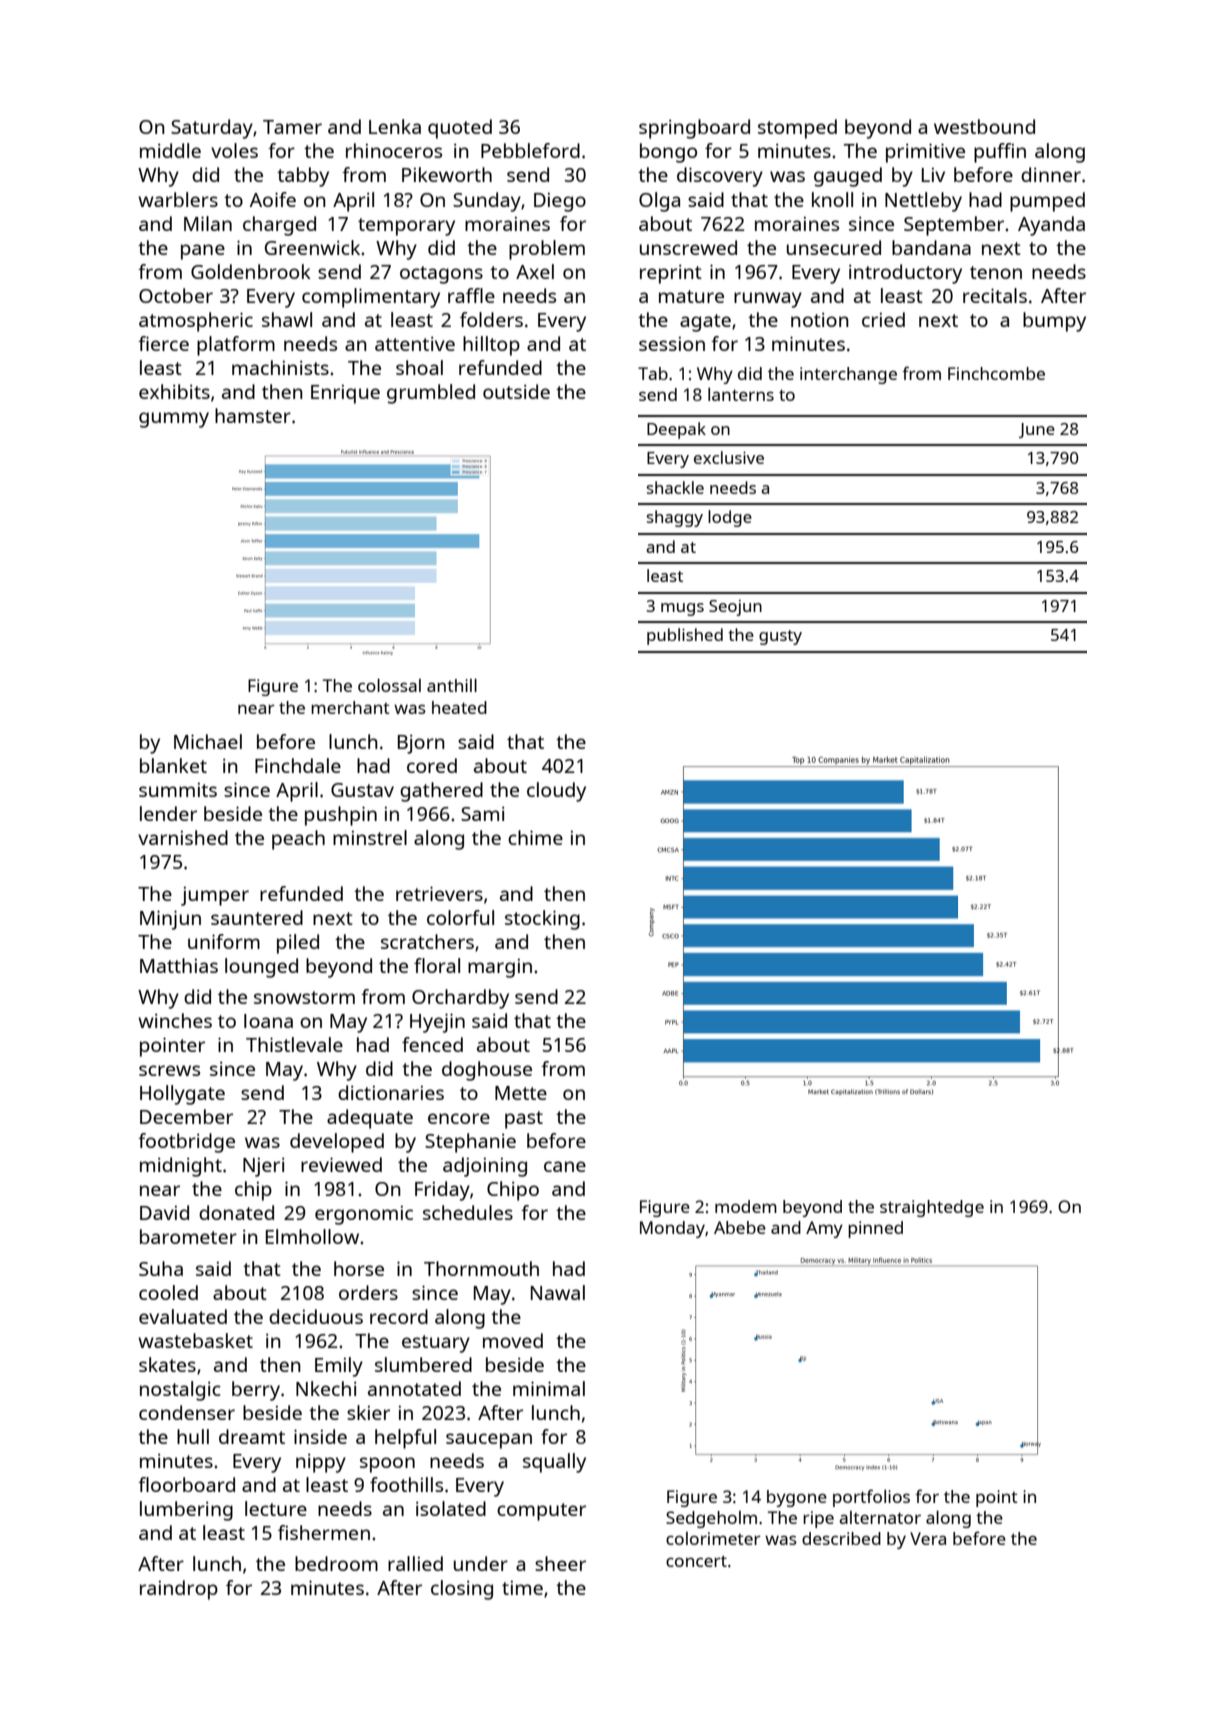  I want to click on hamster, so click(253, 415).
